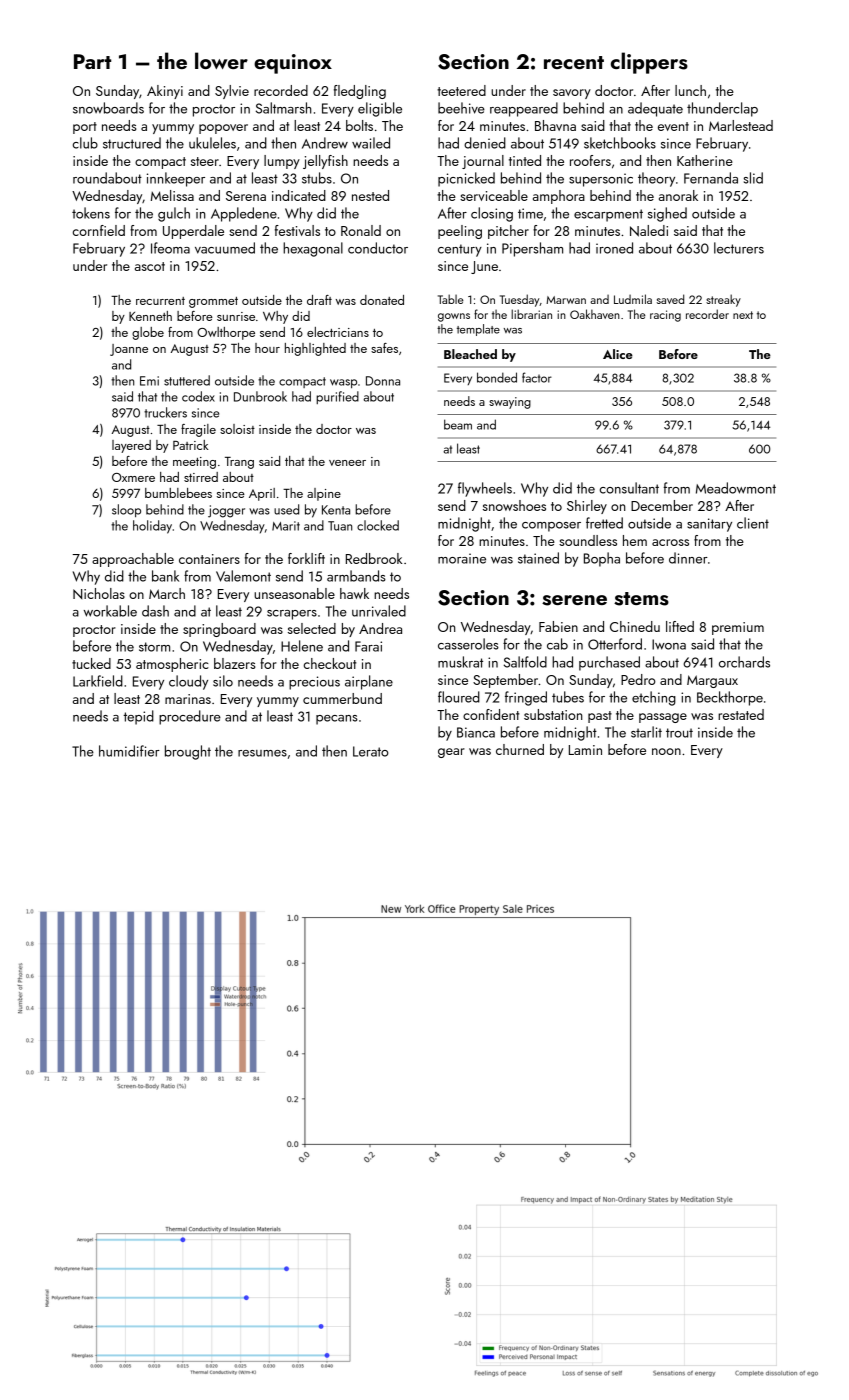 Image resolution: width=849 pixels, height=1400 pixels. What do you see at coordinates (188, 752) in the screenshot?
I see `brought` at bounding box center [188, 752].
